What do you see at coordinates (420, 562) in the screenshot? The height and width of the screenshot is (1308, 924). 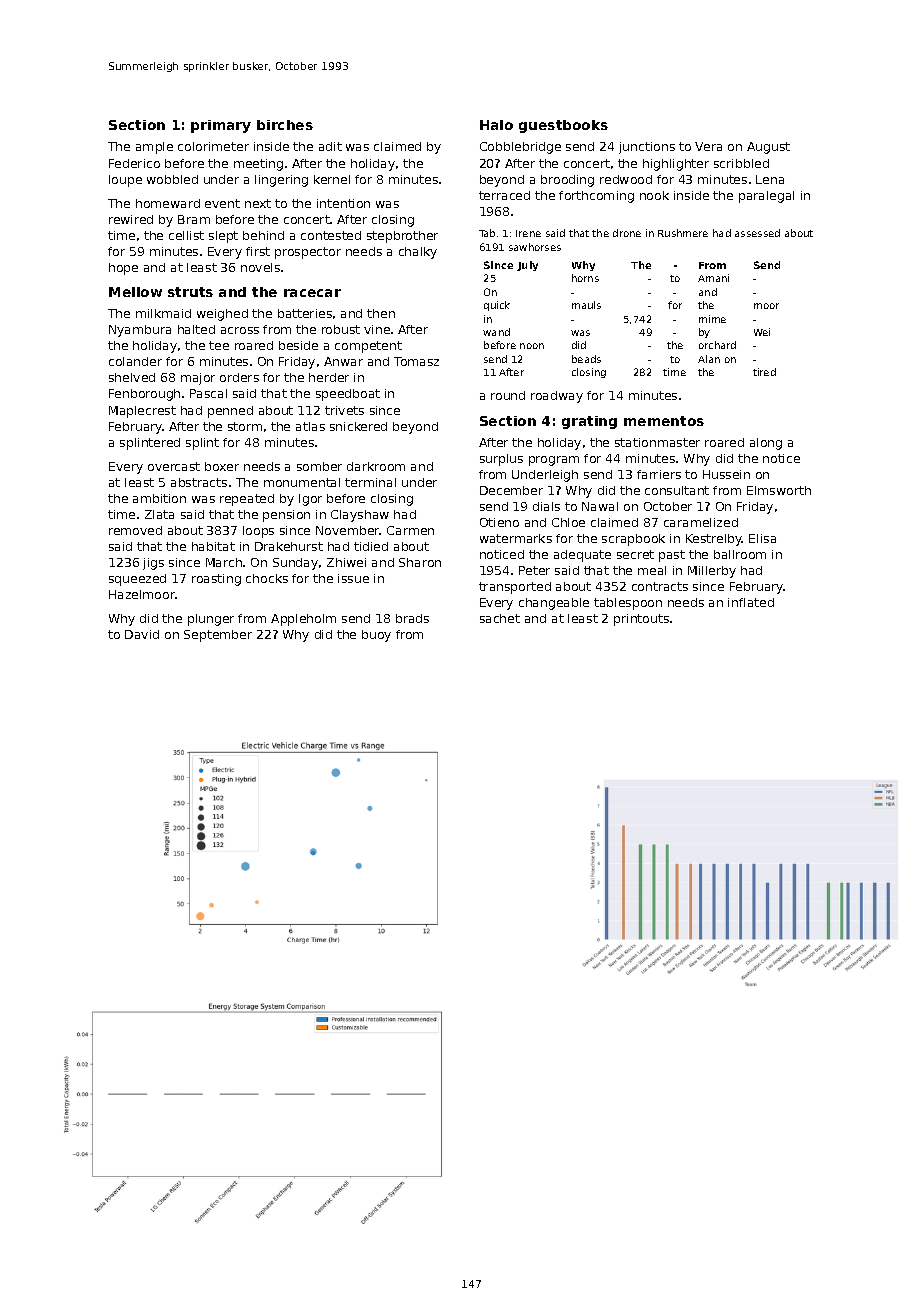 I see `Sharon` at bounding box center [420, 562].
